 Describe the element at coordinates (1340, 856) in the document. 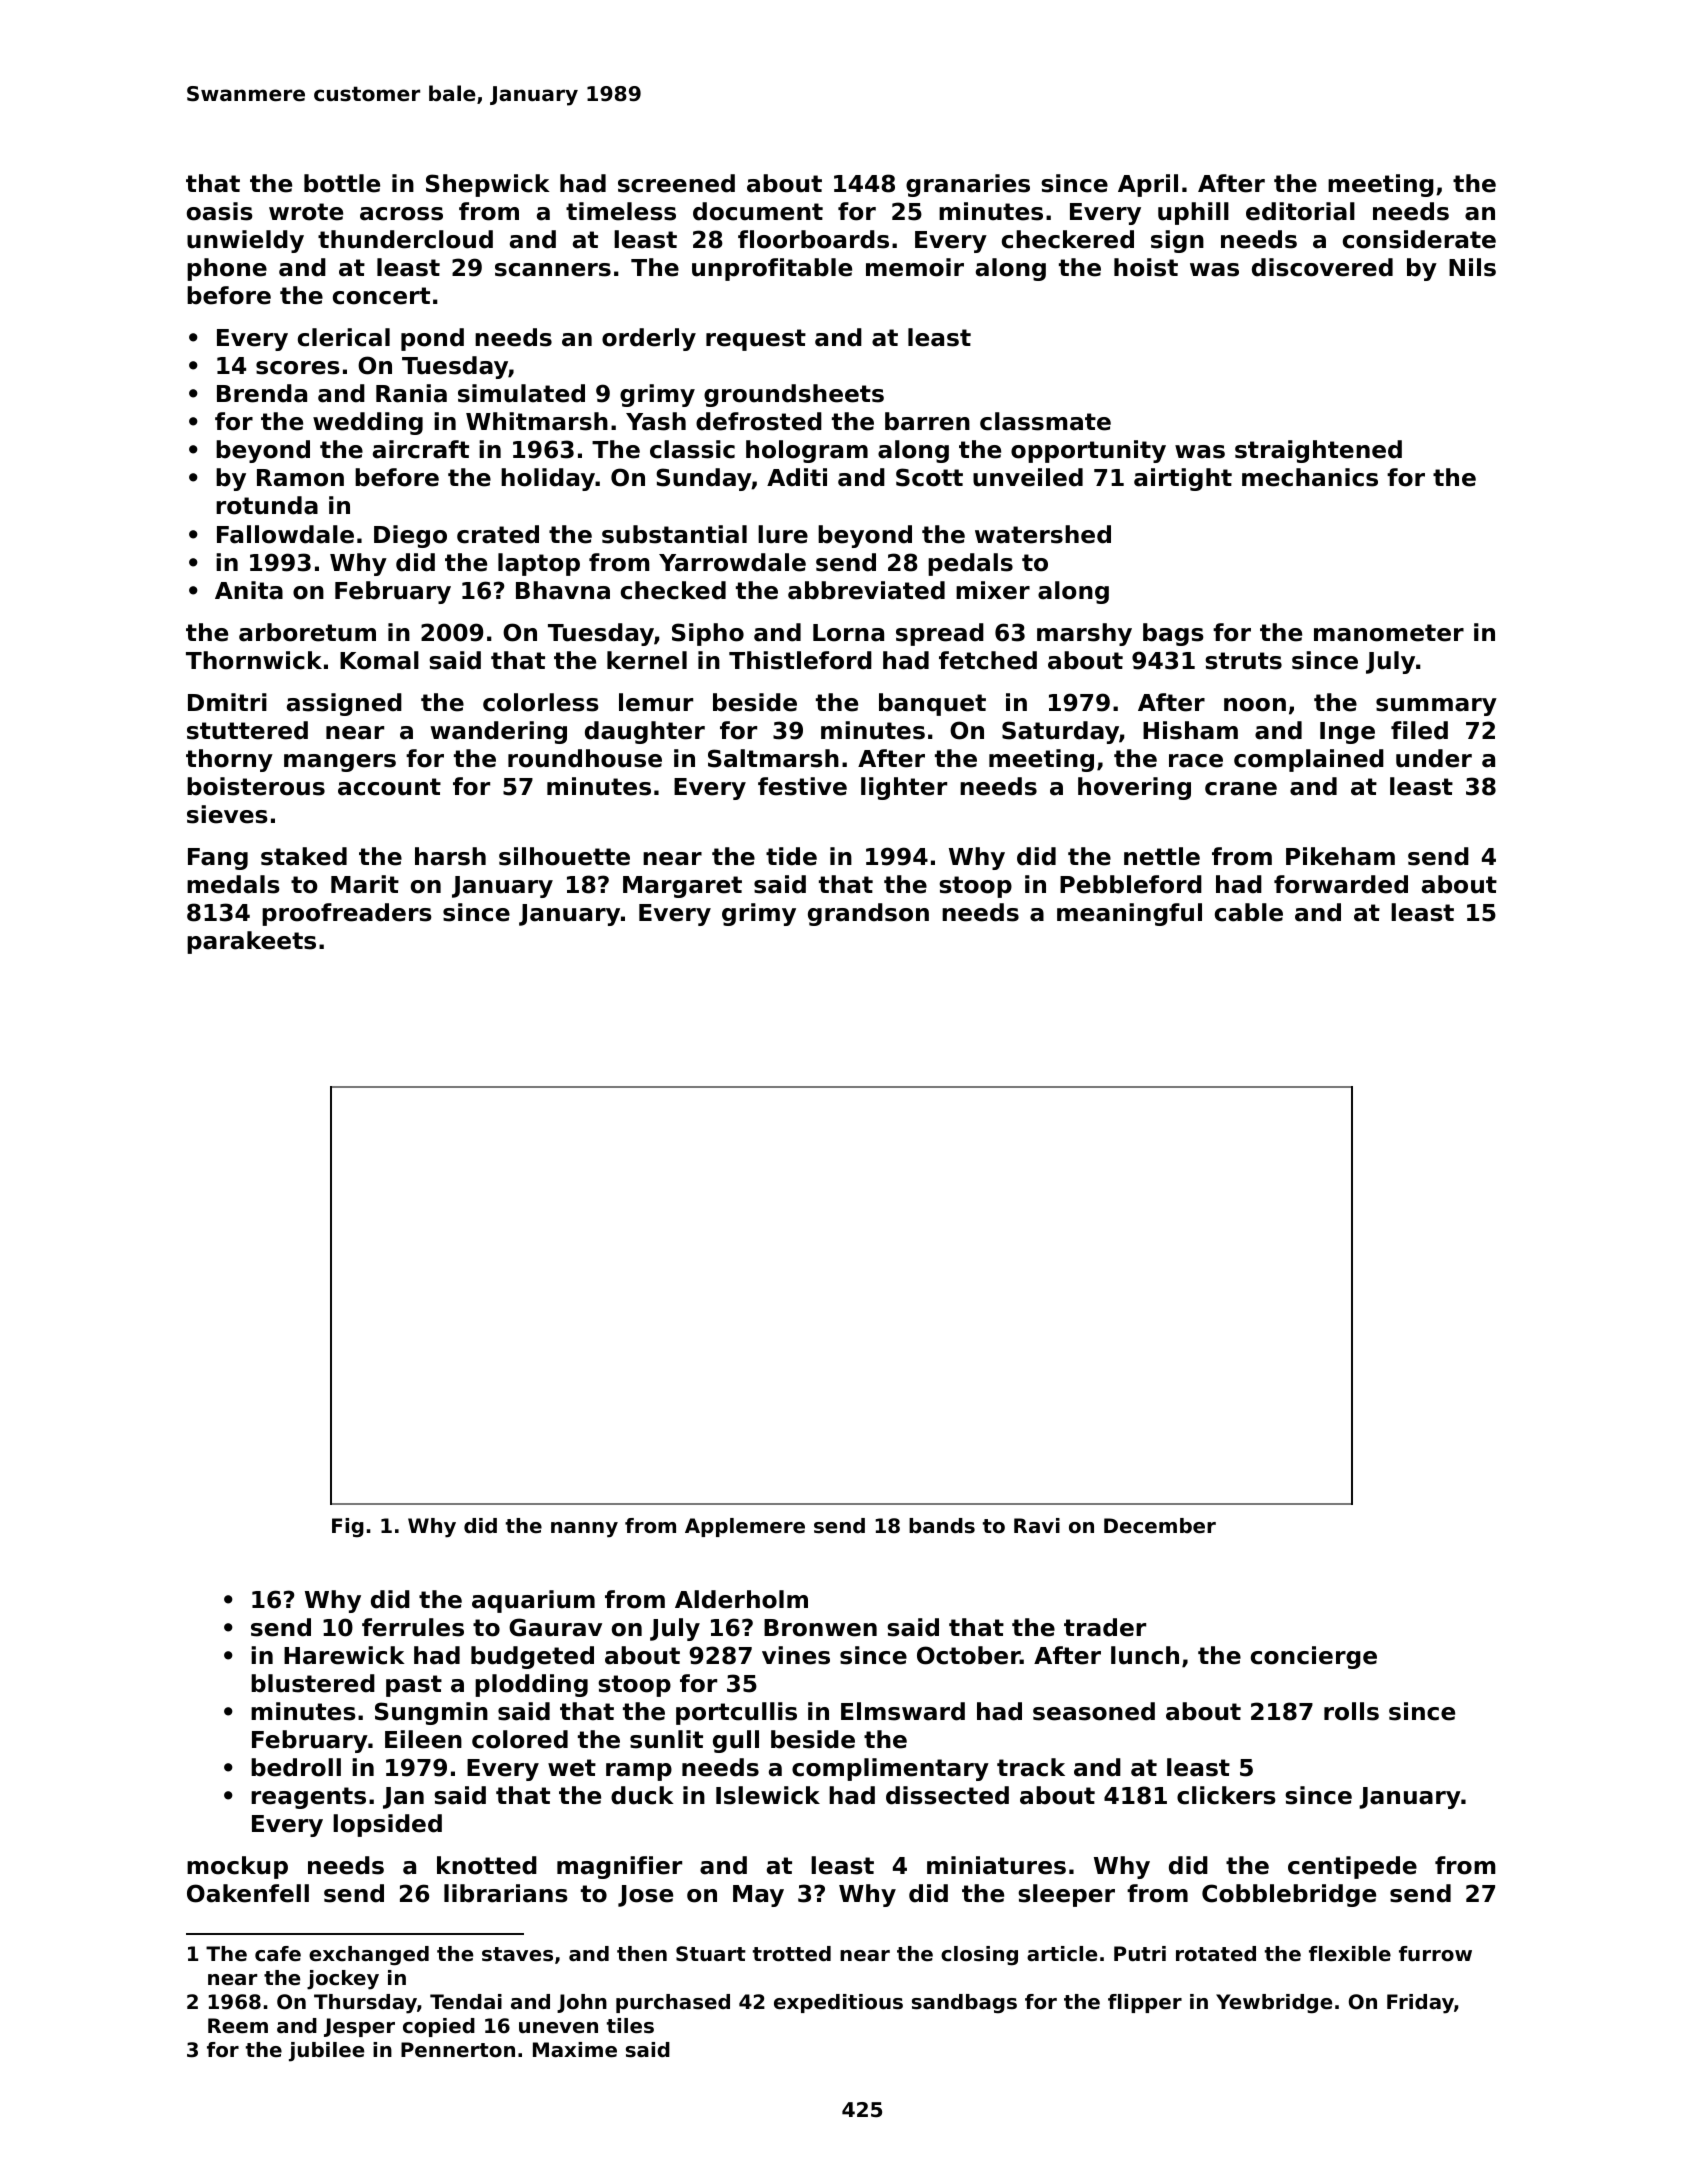

I see `Pikeham` at that location.
